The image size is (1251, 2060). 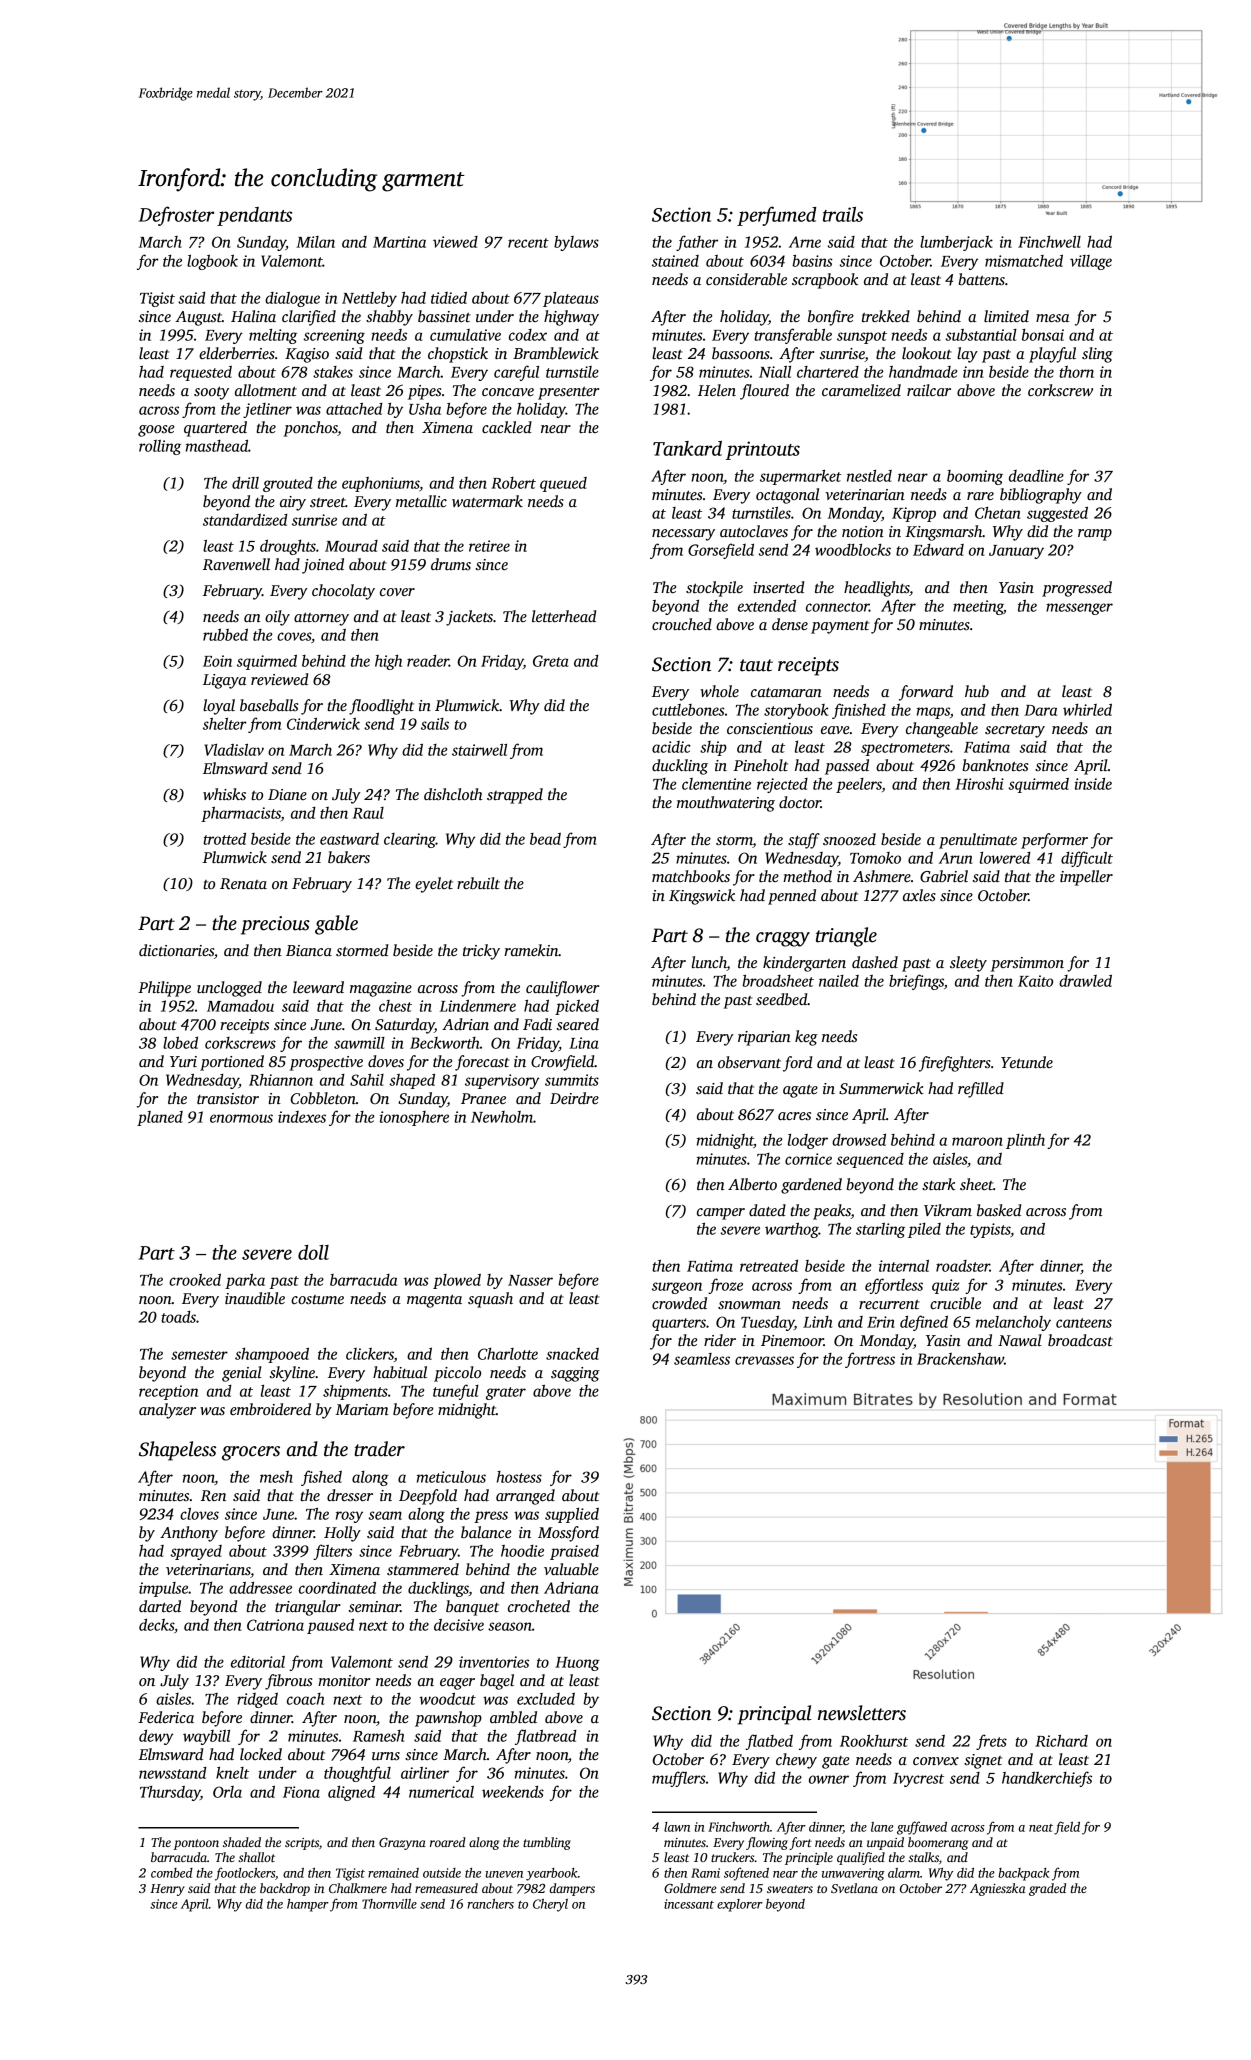 I want to click on stairwell, so click(x=479, y=750).
